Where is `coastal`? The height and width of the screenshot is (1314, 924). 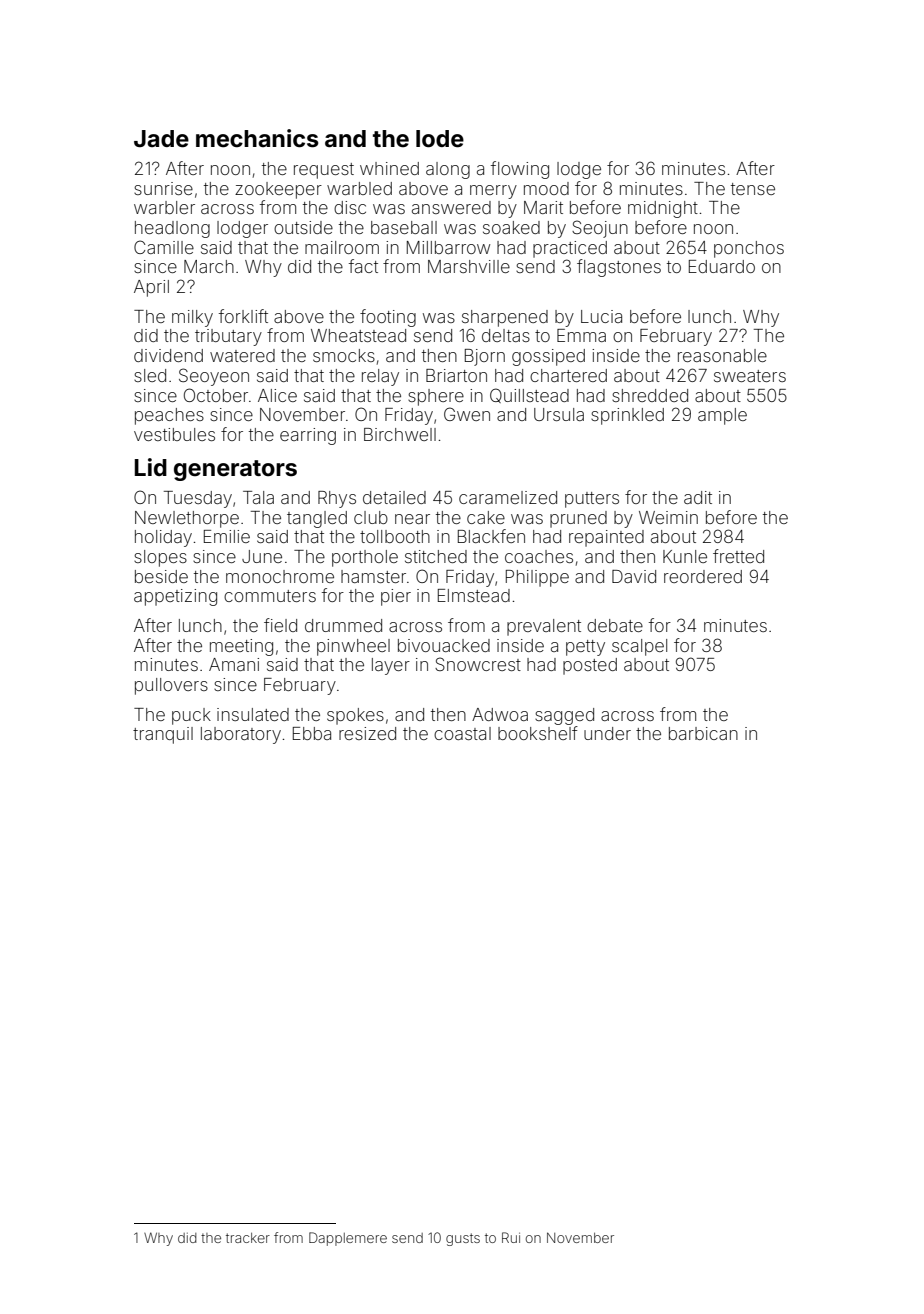
coastal is located at coordinates (462, 733).
